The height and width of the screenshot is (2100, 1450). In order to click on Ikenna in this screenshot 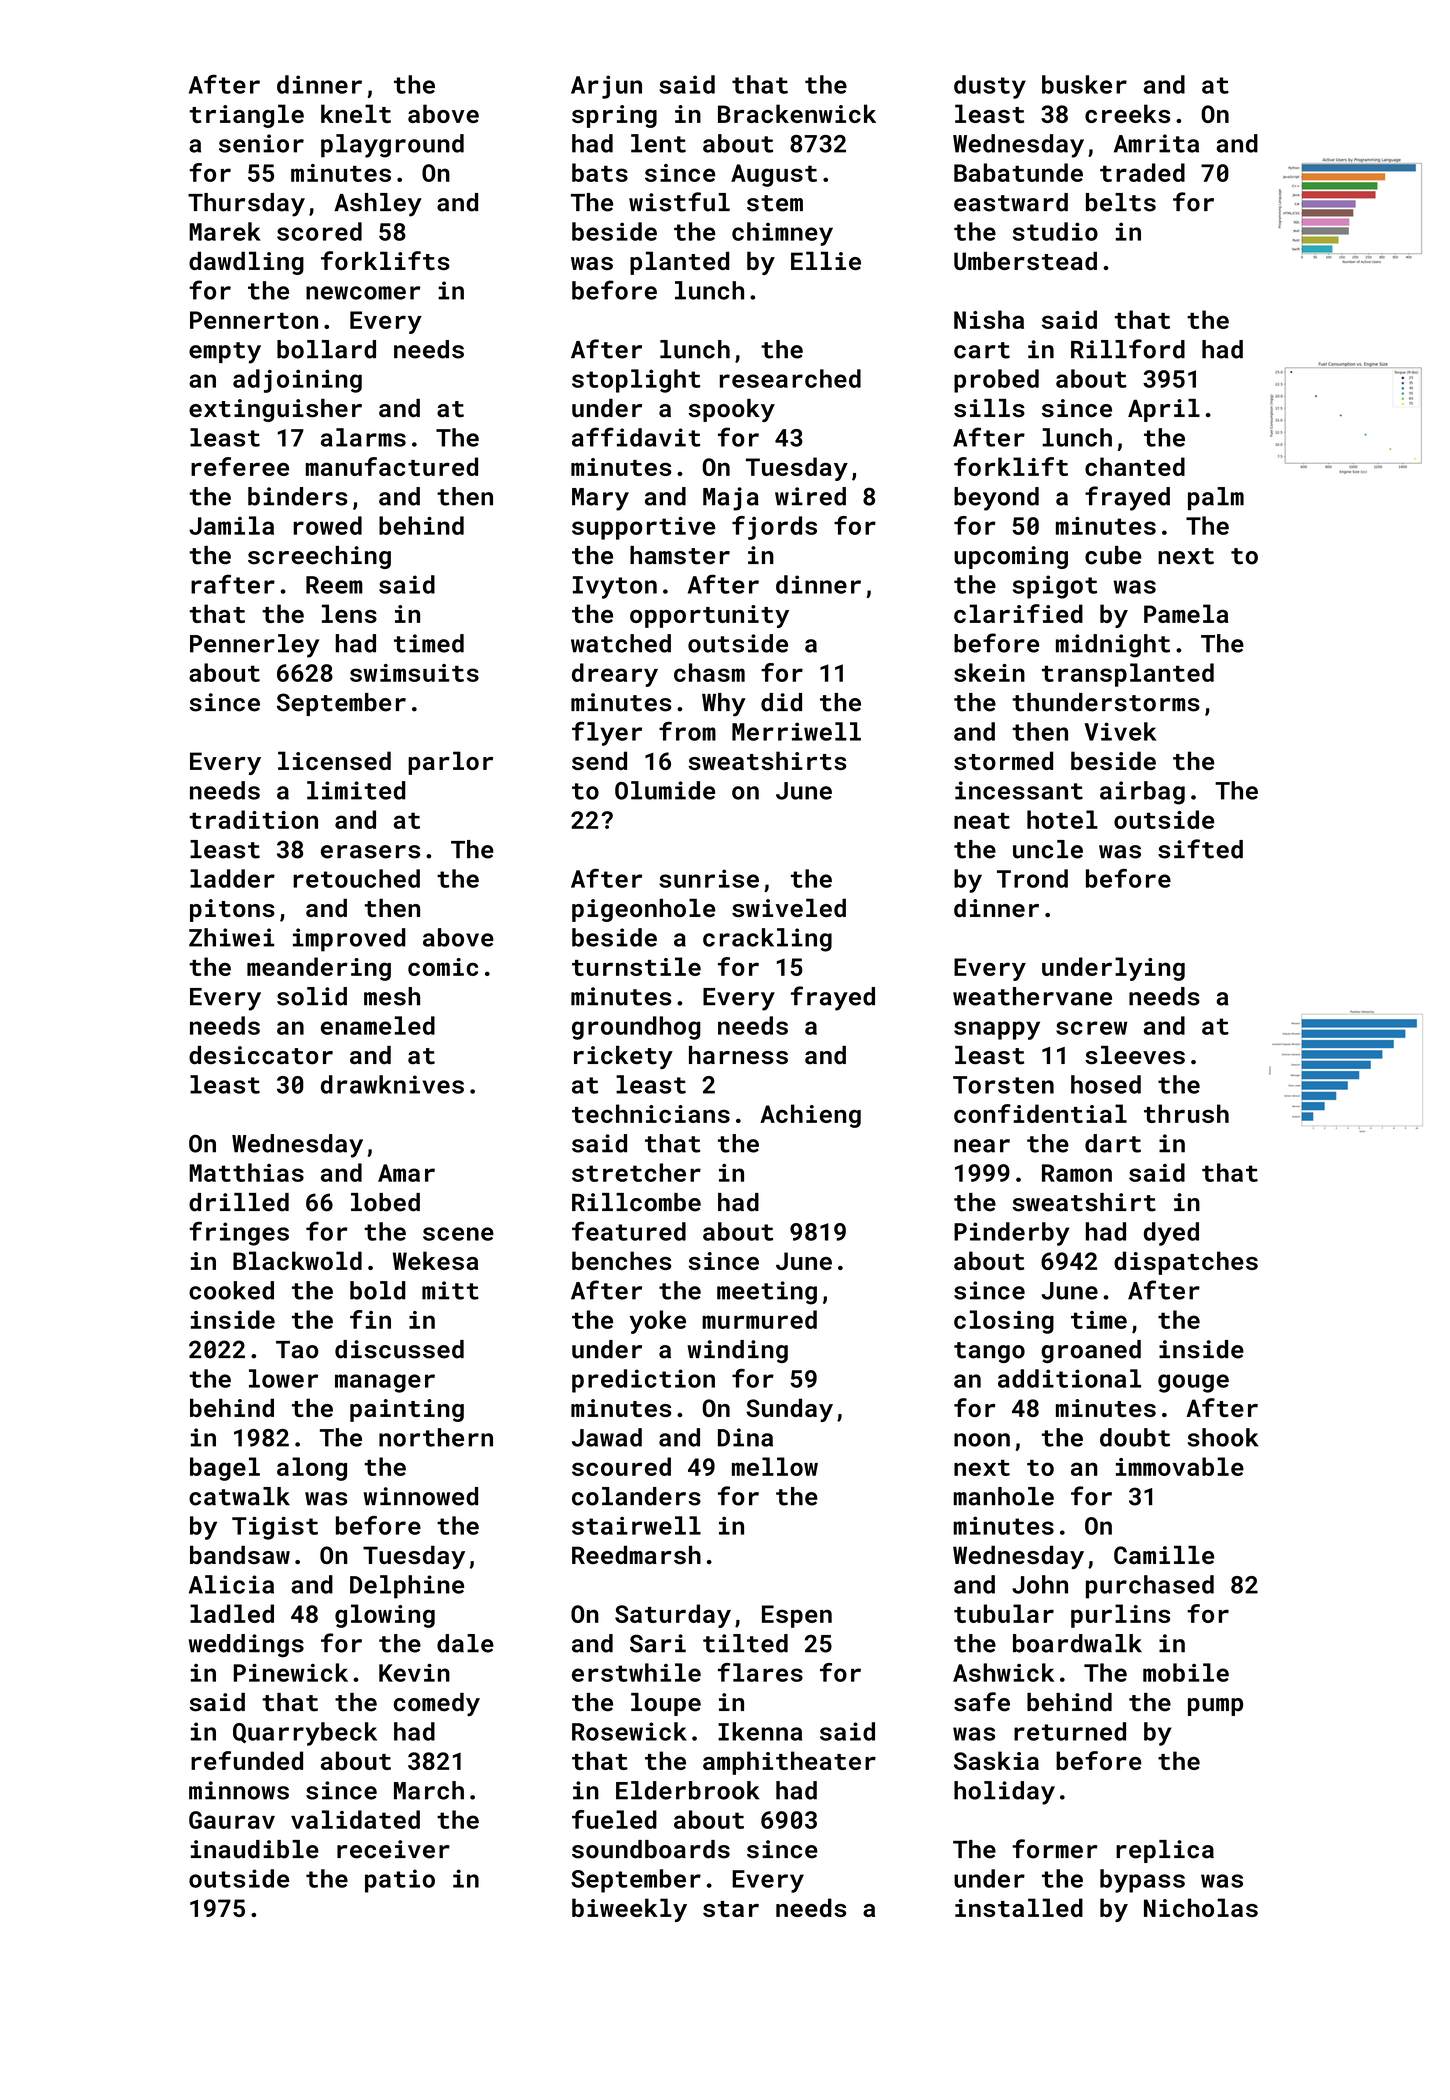, I will do `click(760, 1731)`.
